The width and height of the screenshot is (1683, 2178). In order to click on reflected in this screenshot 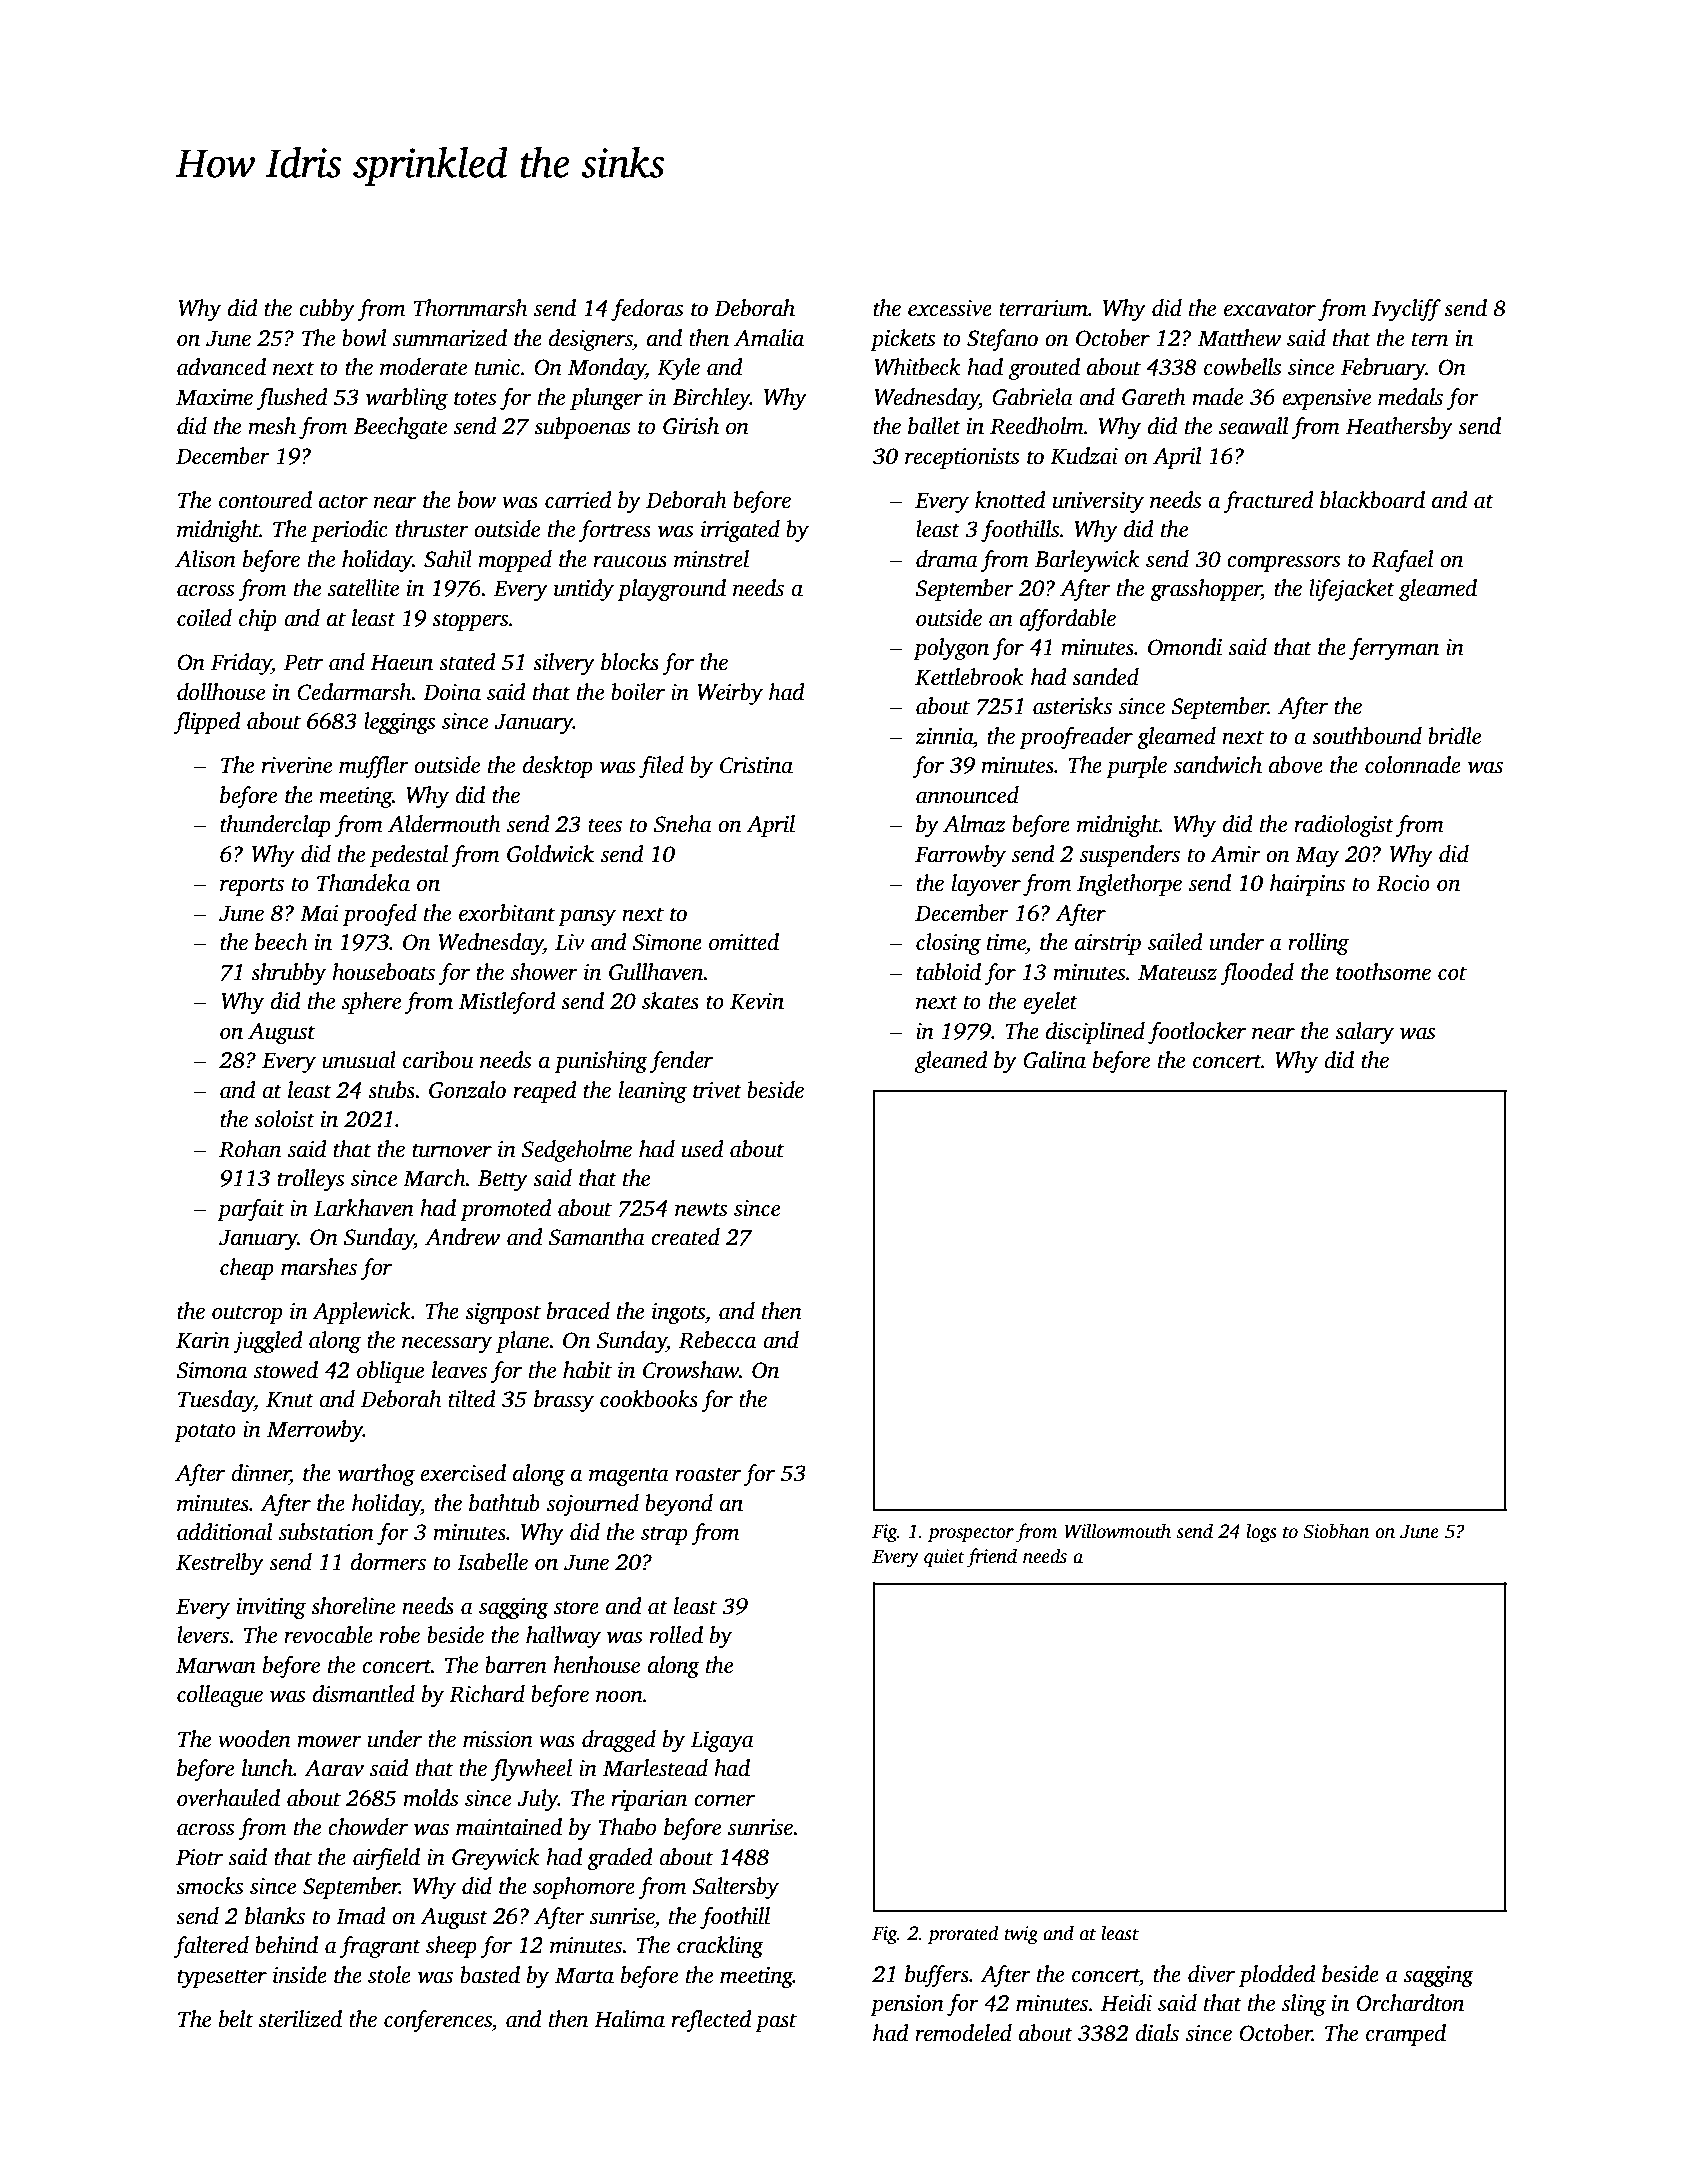, I will do `click(712, 2021)`.
